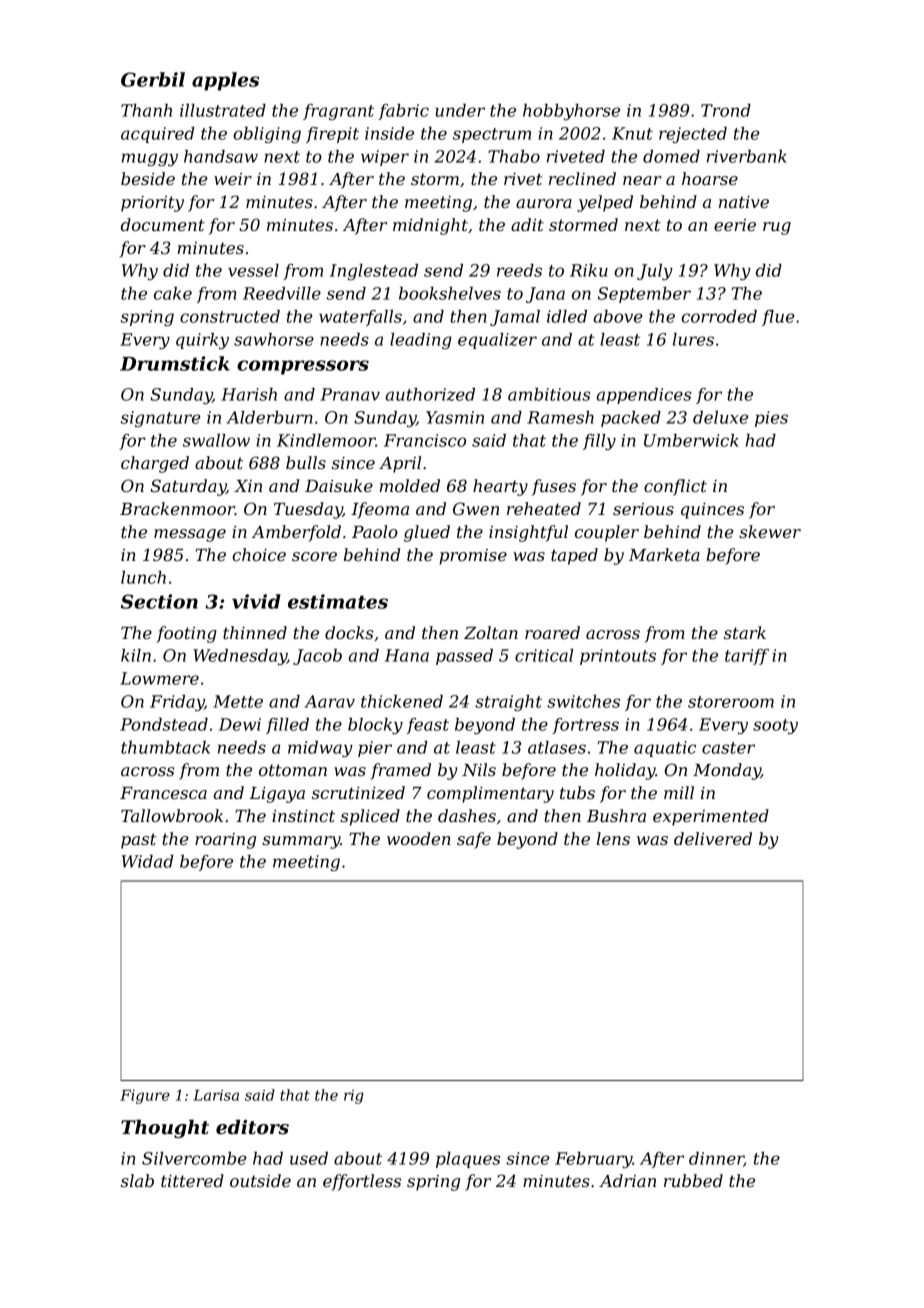 Image resolution: width=924 pixels, height=1308 pixels. I want to click on plaques, so click(468, 1160).
